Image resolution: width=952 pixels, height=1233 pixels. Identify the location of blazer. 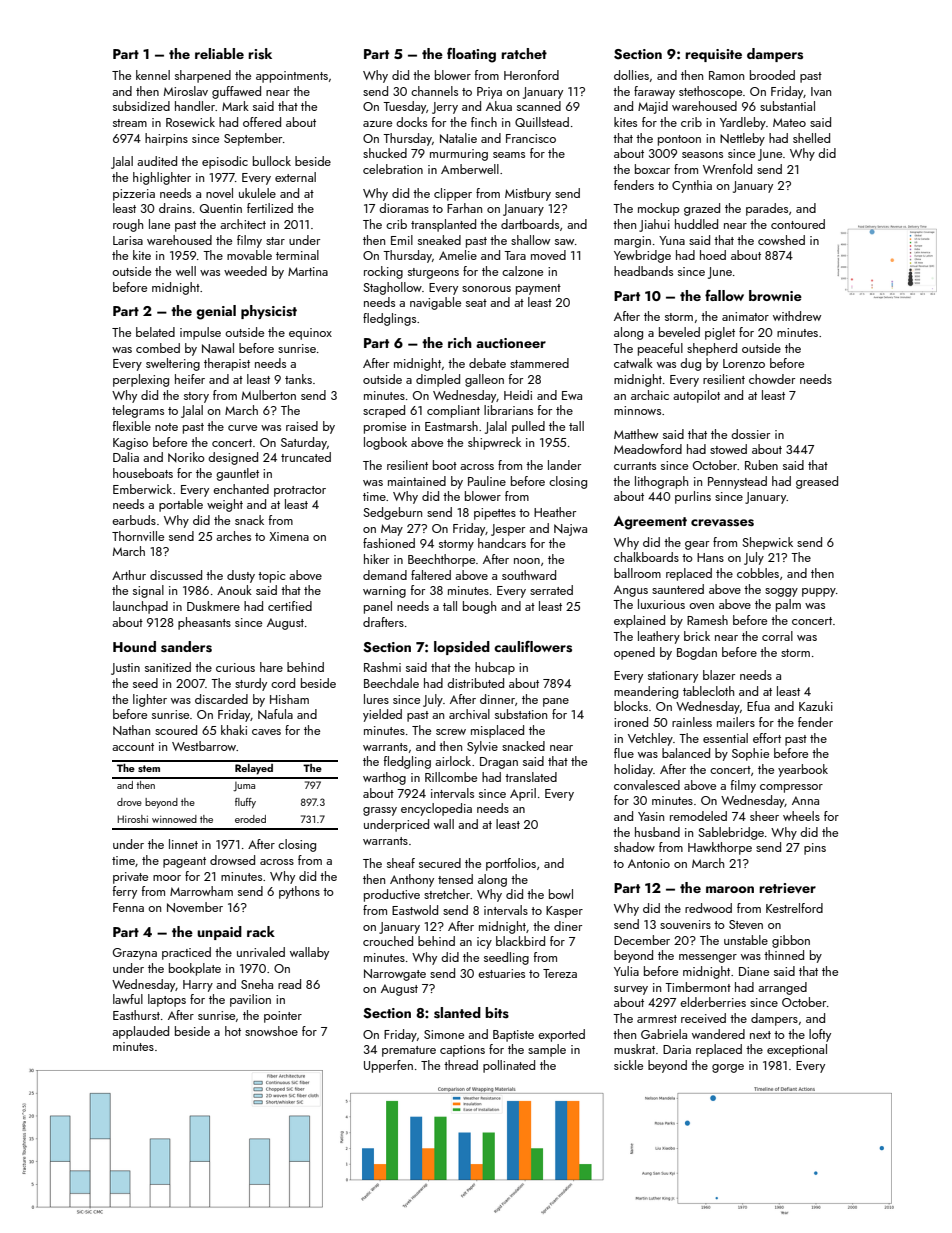
(719, 675).
